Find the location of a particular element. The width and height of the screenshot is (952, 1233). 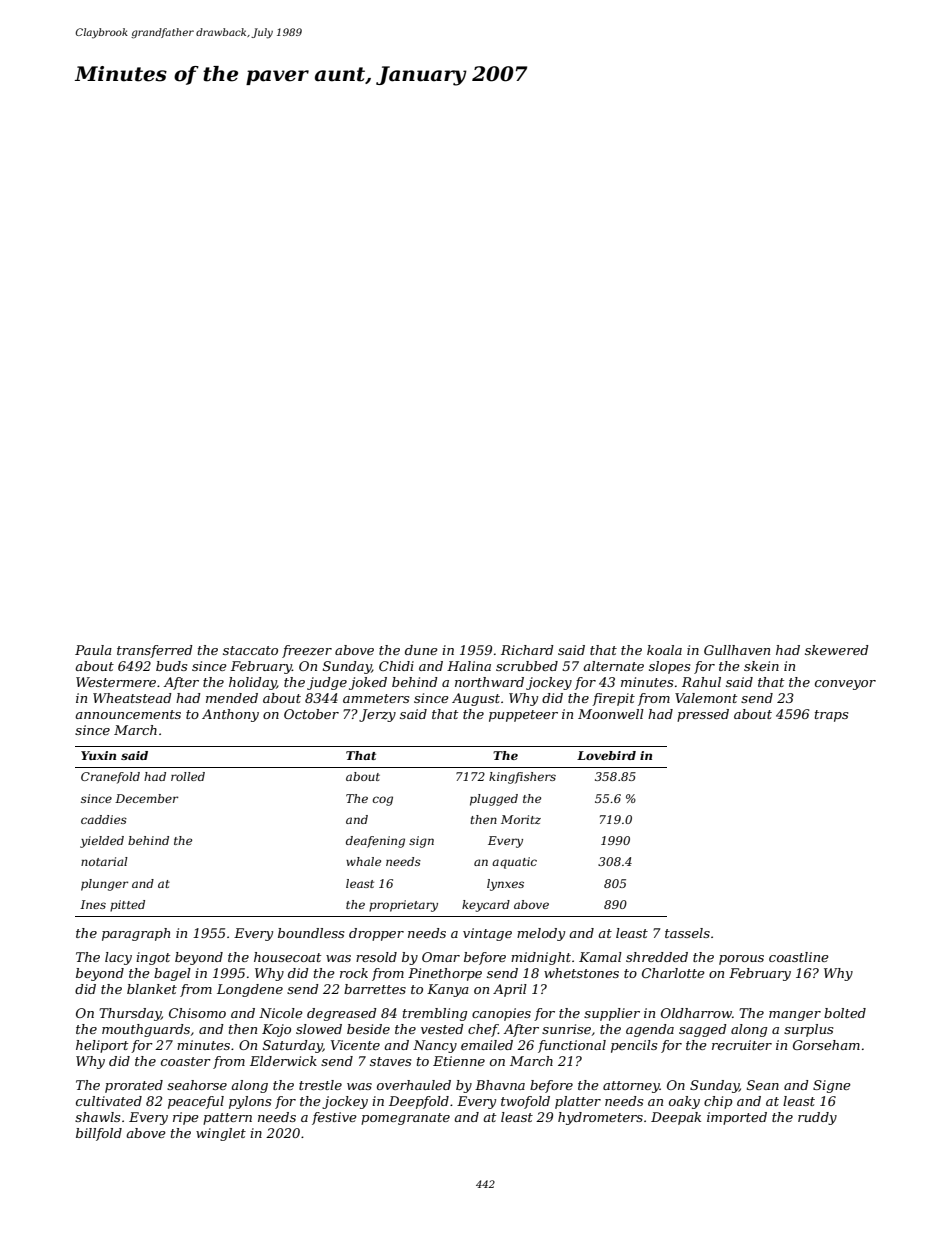

Thursday is located at coordinates (130, 1014).
